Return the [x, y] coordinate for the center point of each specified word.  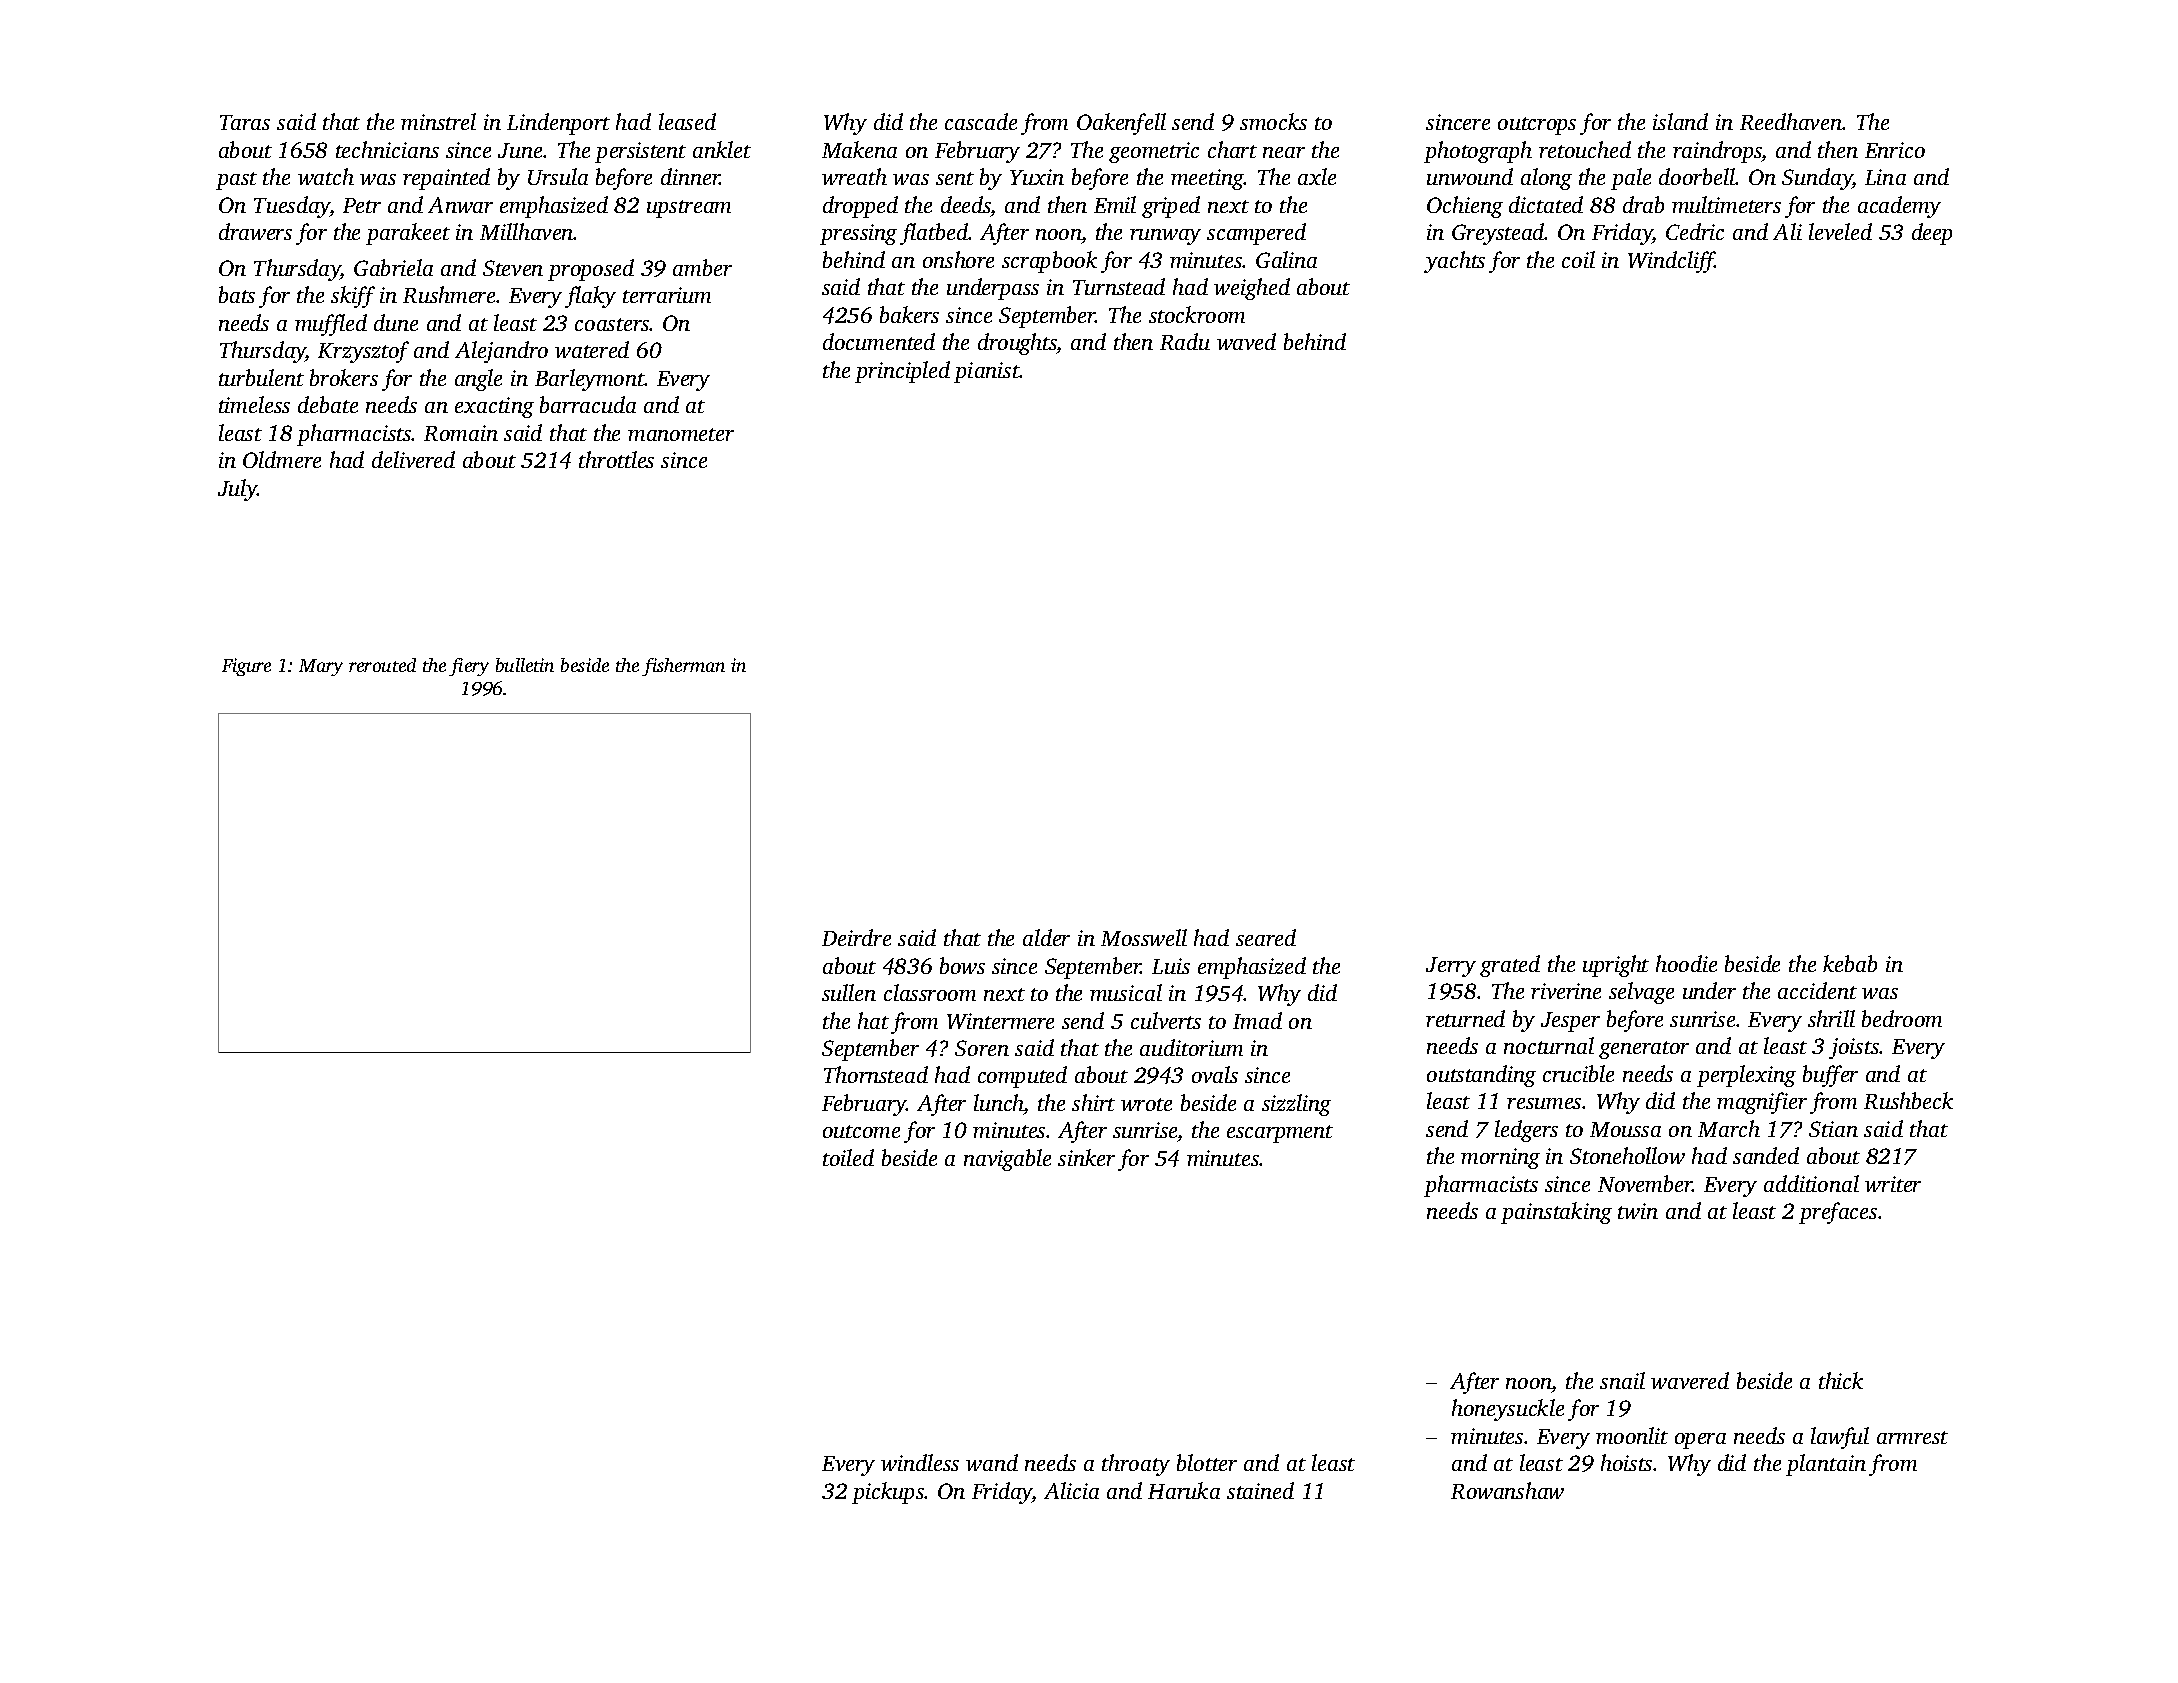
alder [1046, 937]
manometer [681, 434]
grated [1510, 966]
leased [687, 121]
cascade [981, 121]
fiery [469, 667]
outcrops [1537, 126]
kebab [1850, 963]
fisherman [683, 667]
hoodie [1686, 963]
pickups [888, 1493]
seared [1266, 937]
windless [920, 1462]
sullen [849, 992]
